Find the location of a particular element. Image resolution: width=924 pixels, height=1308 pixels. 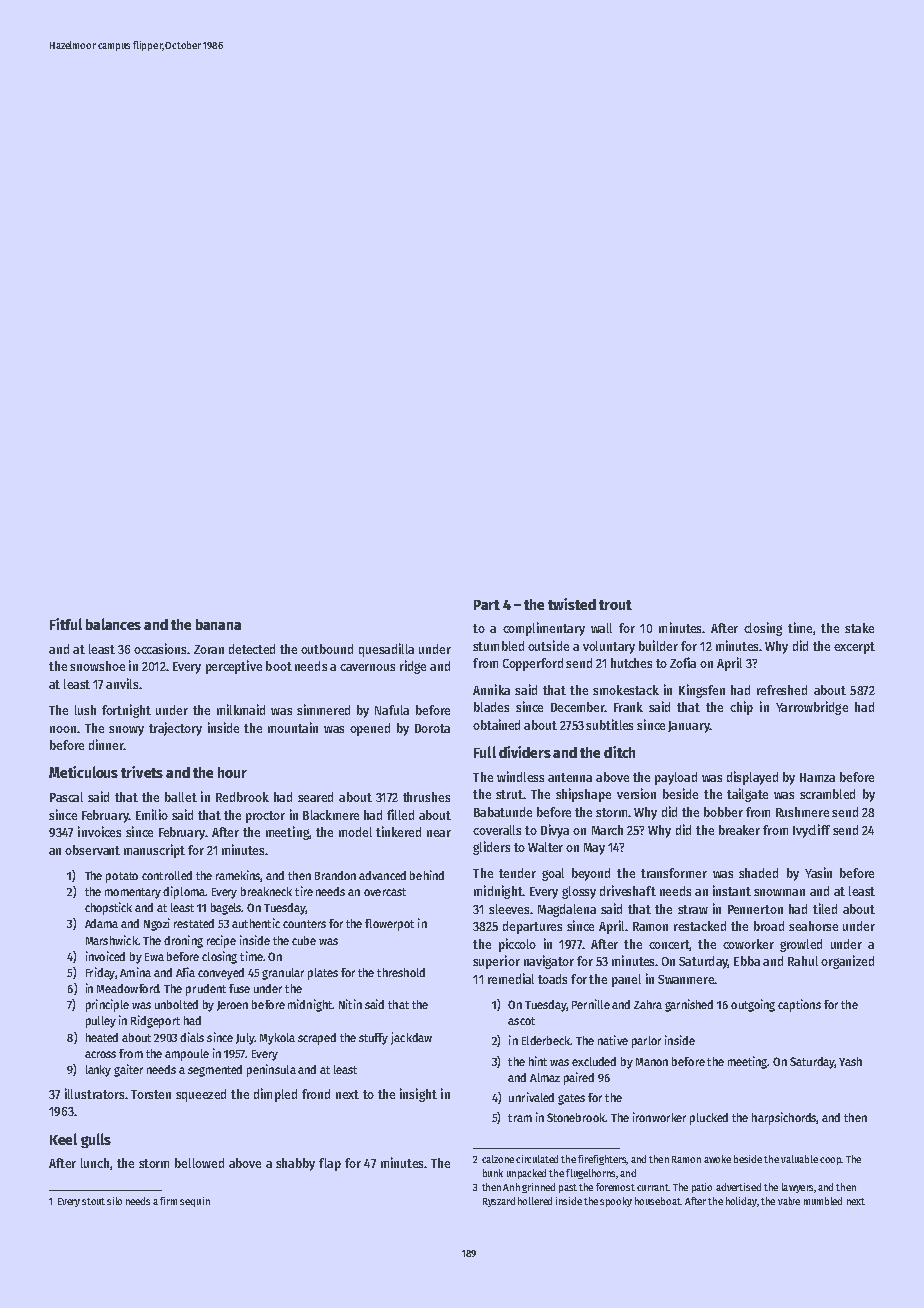

breaker is located at coordinates (739, 830).
